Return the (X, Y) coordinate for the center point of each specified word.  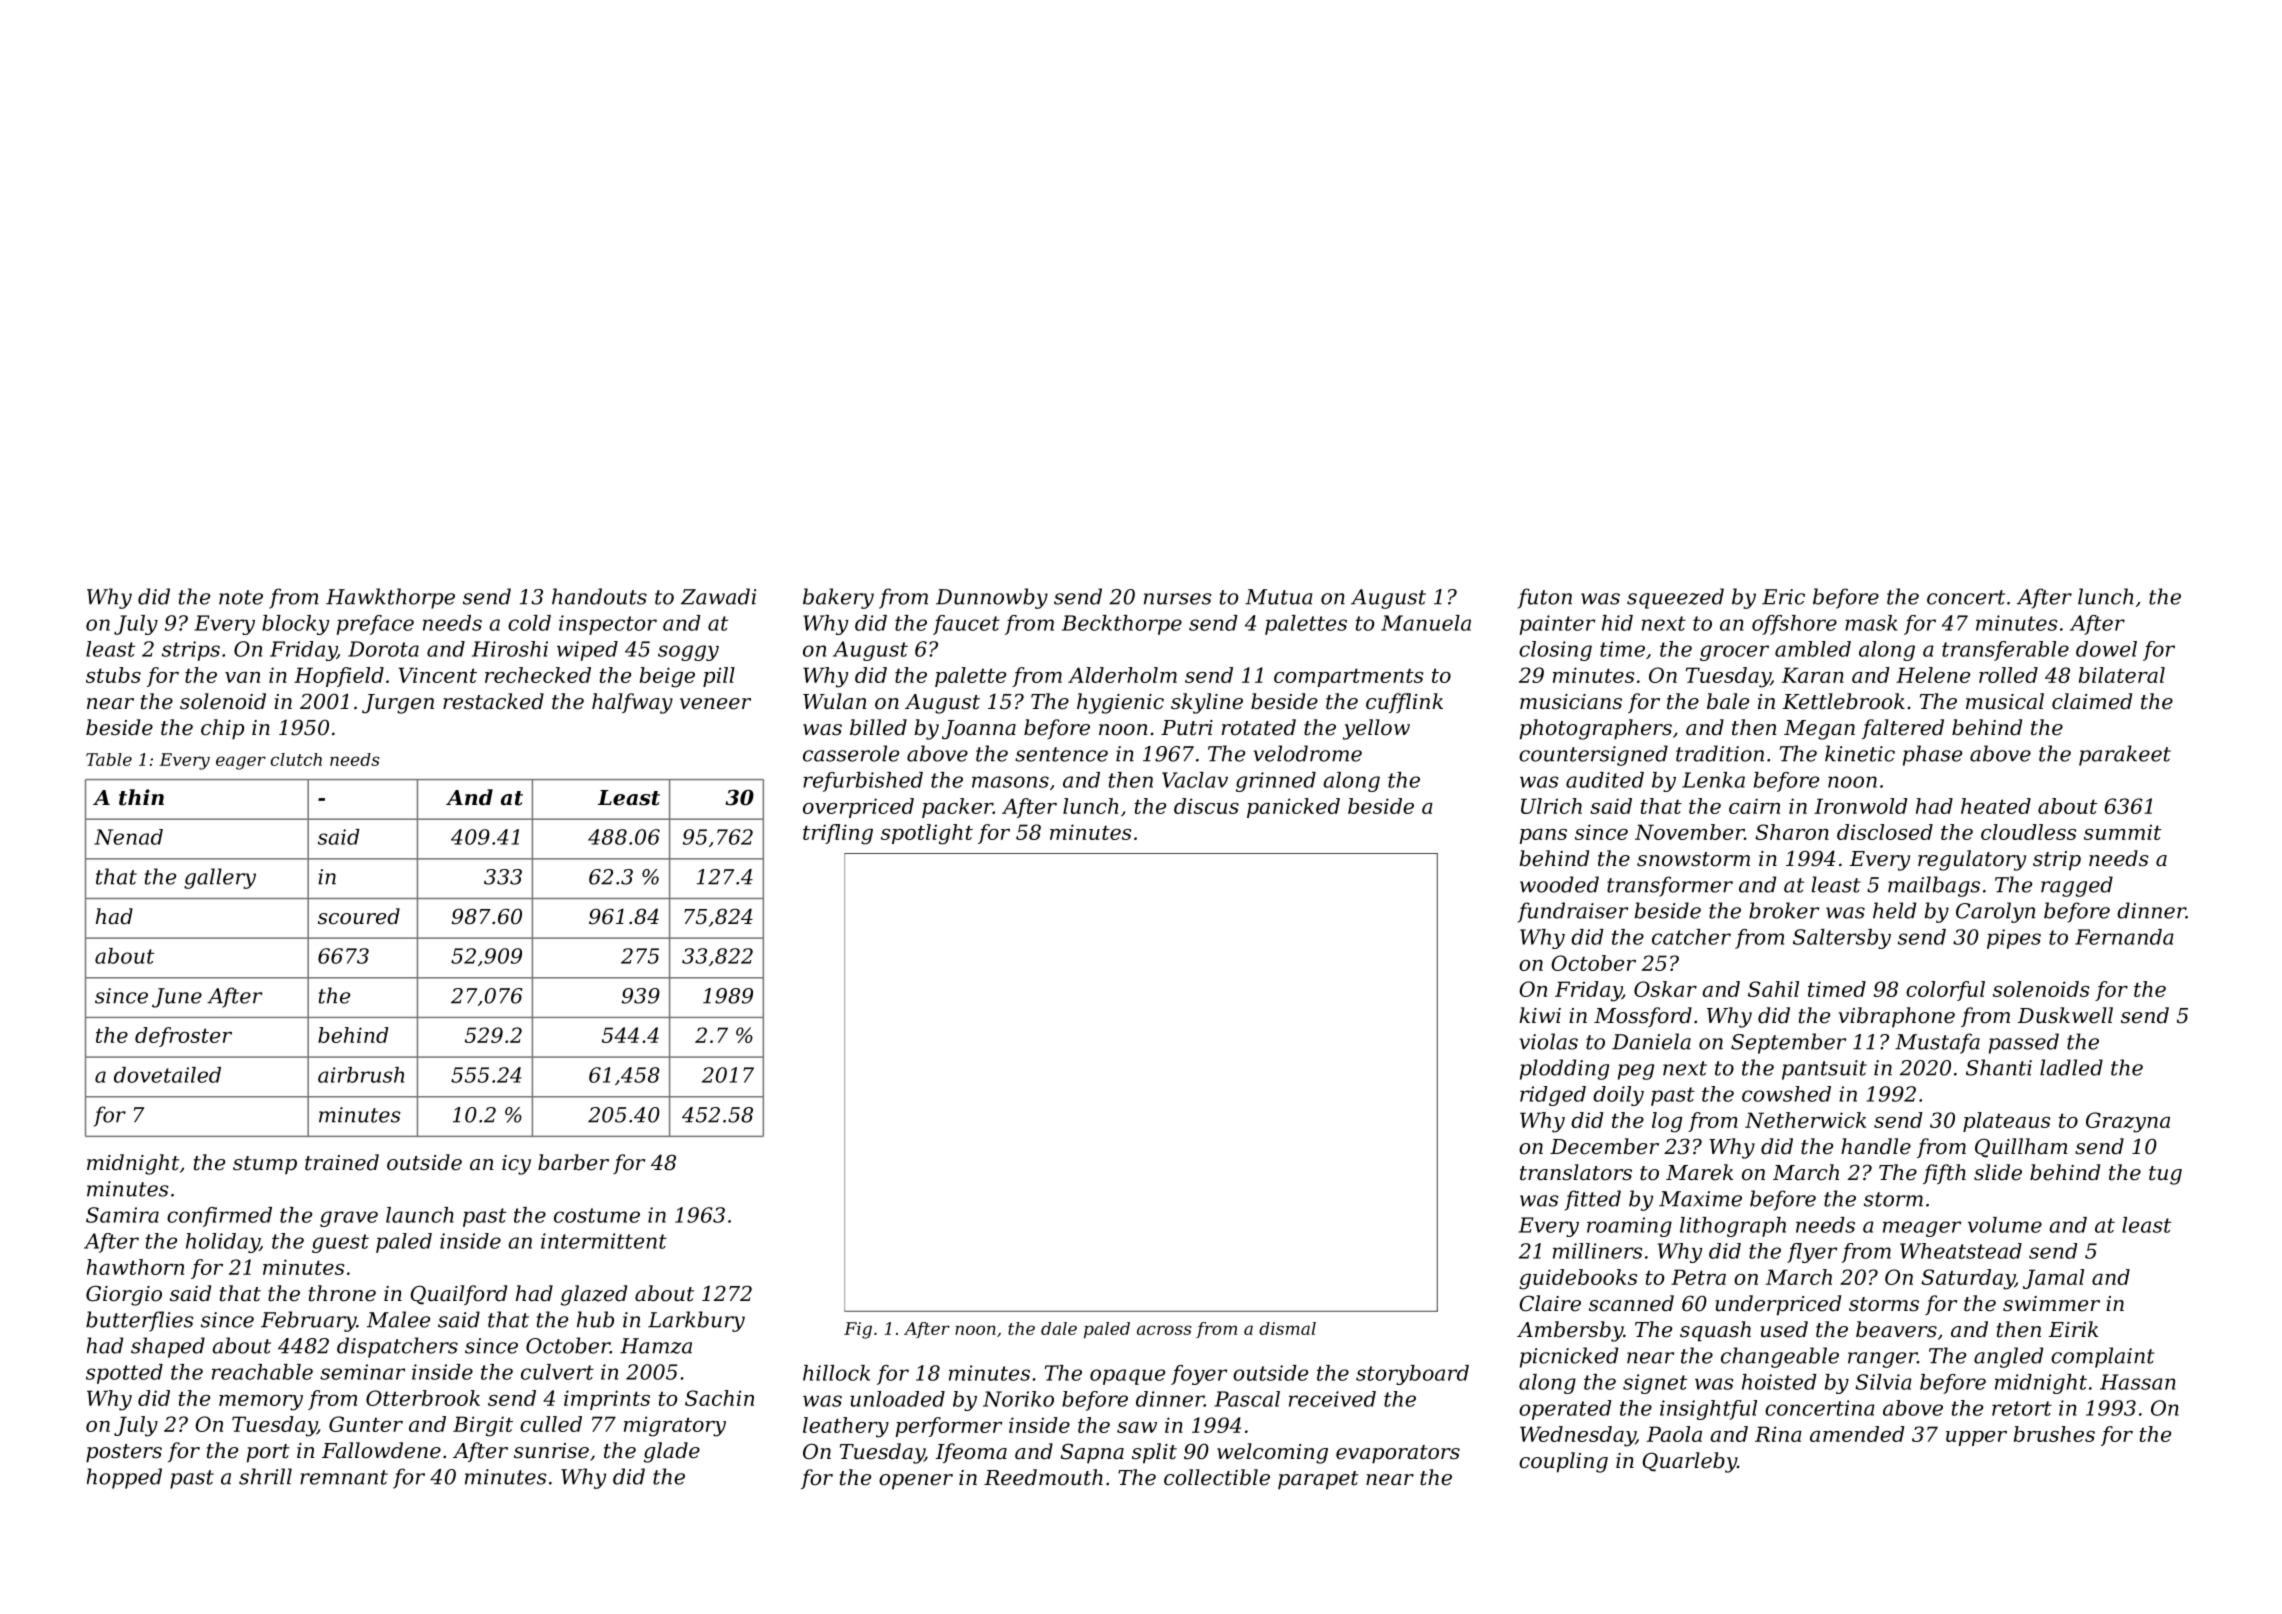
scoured (359, 916)
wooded (1559, 884)
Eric (1783, 597)
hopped (124, 1478)
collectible (1217, 1477)
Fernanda (2124, 937)
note (241, 597)
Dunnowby (992, 598)
